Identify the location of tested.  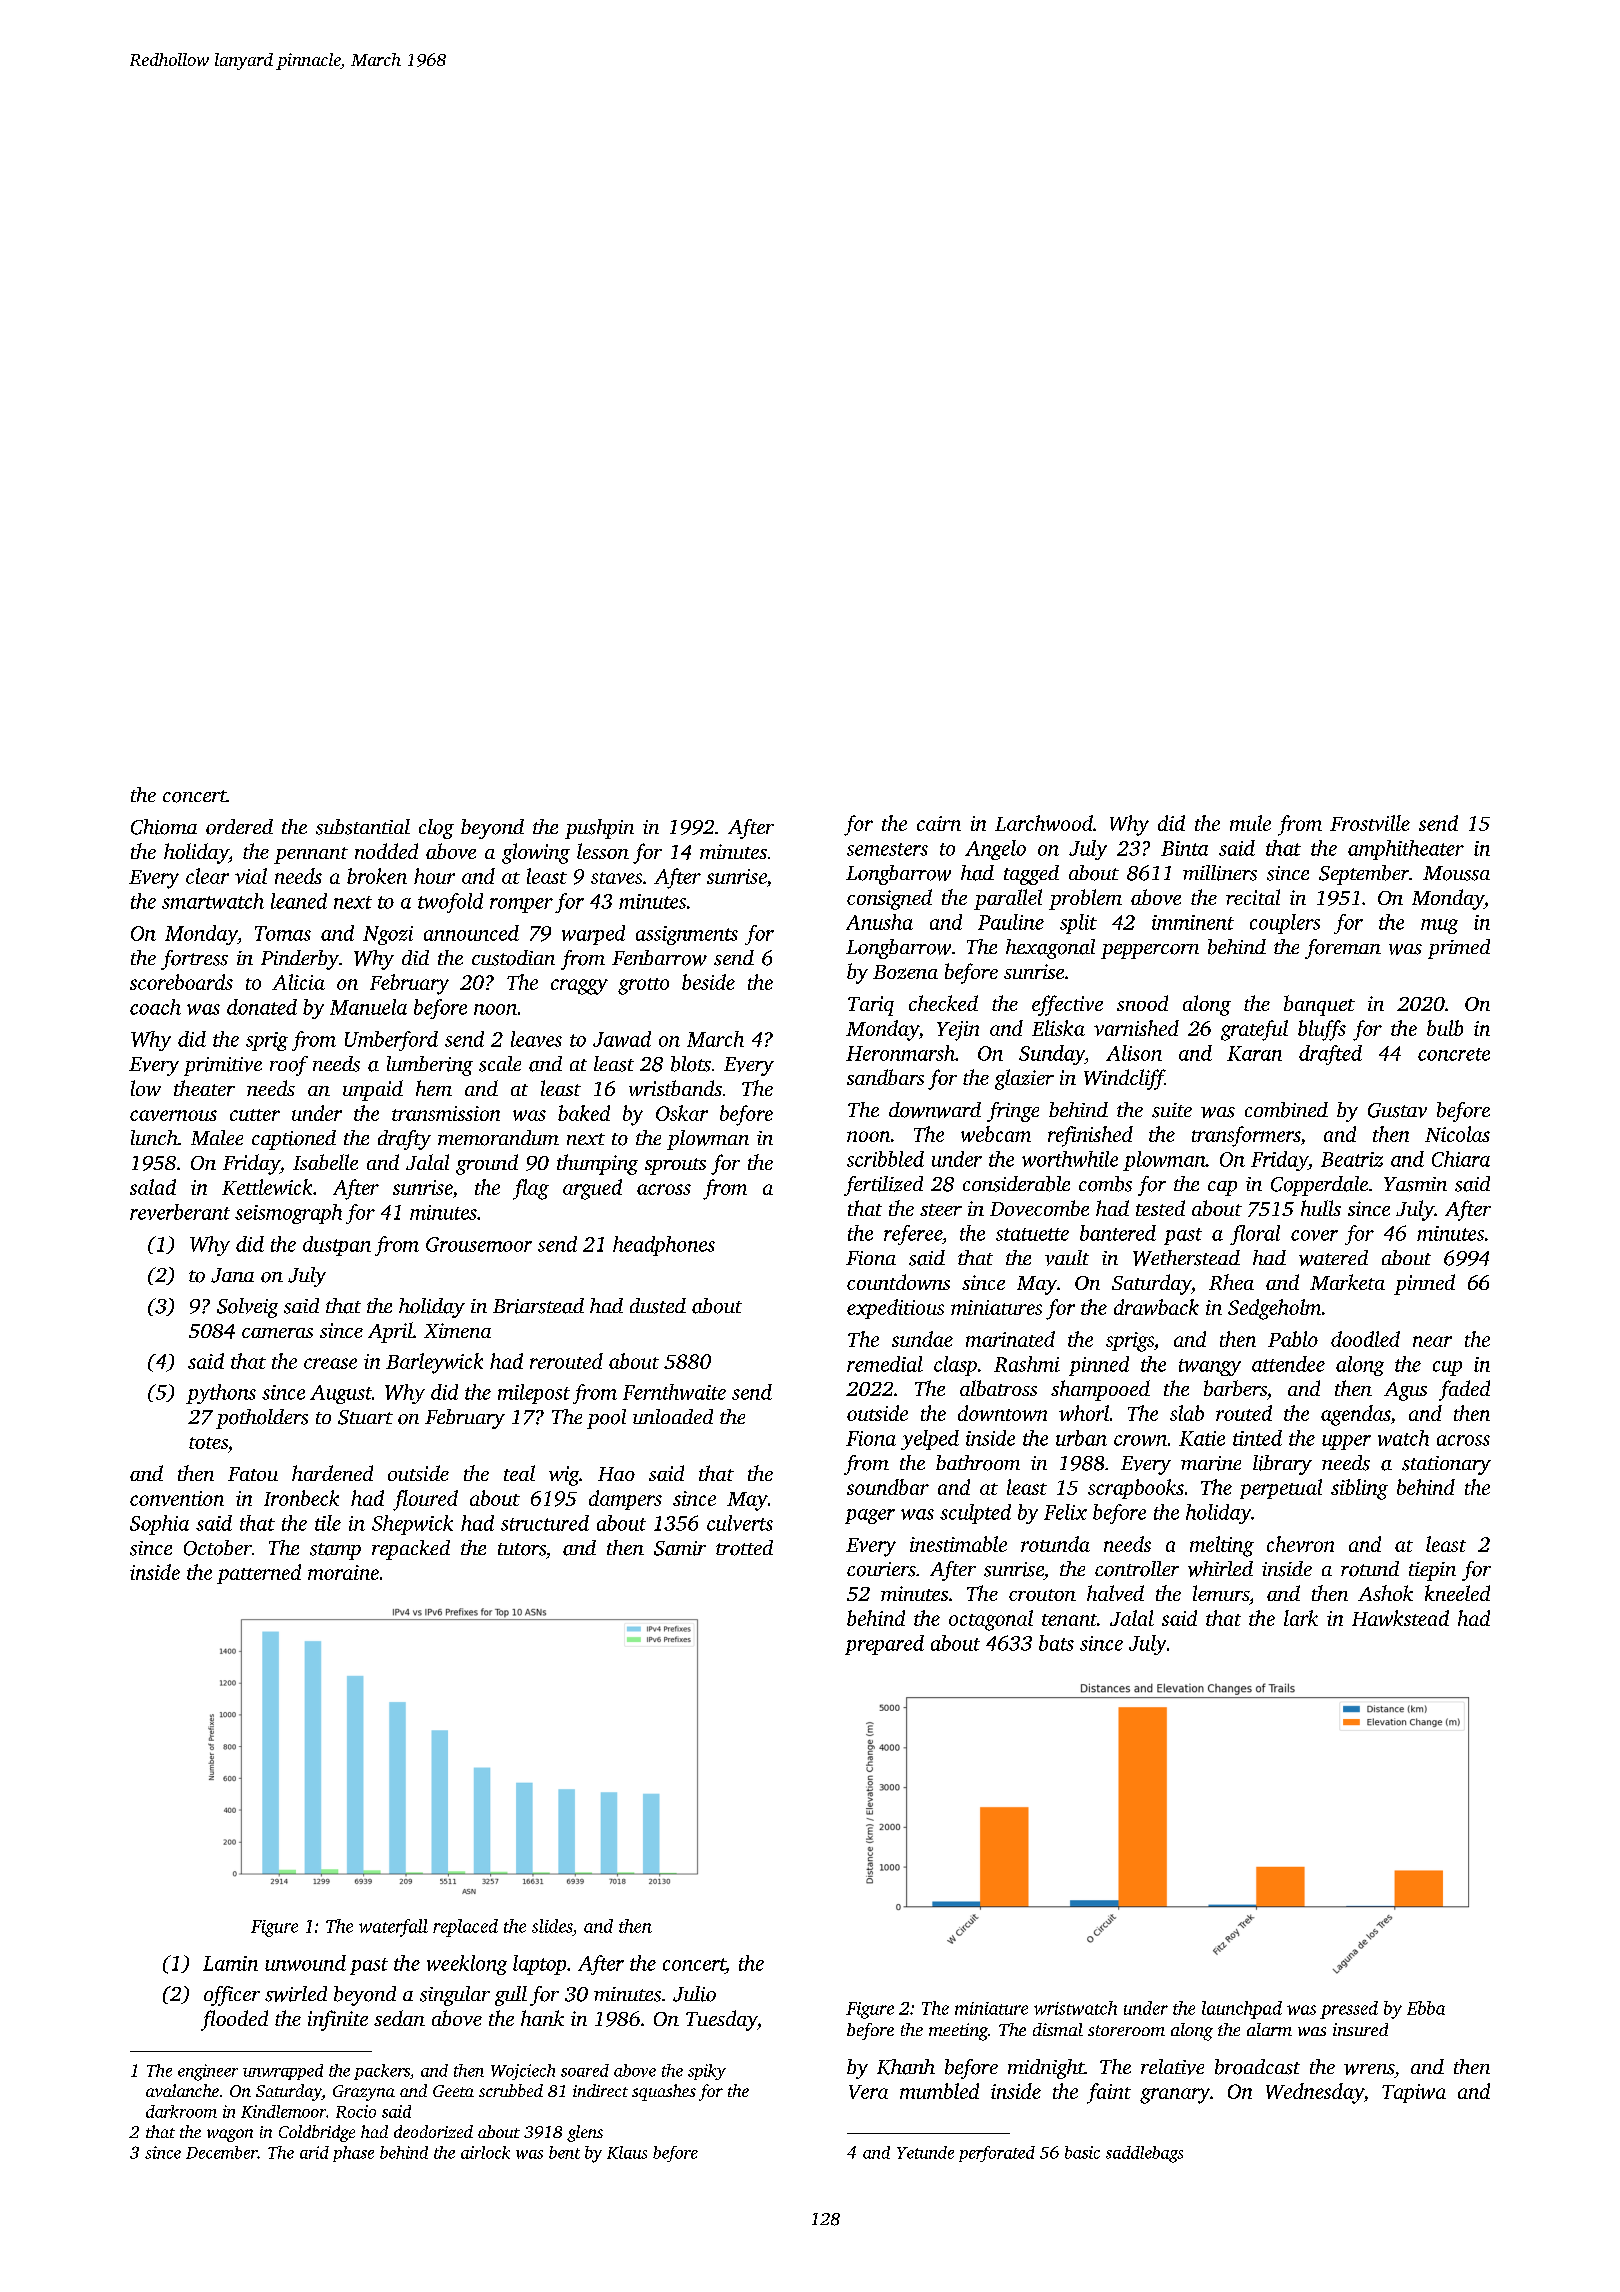
(1160, 1208).
